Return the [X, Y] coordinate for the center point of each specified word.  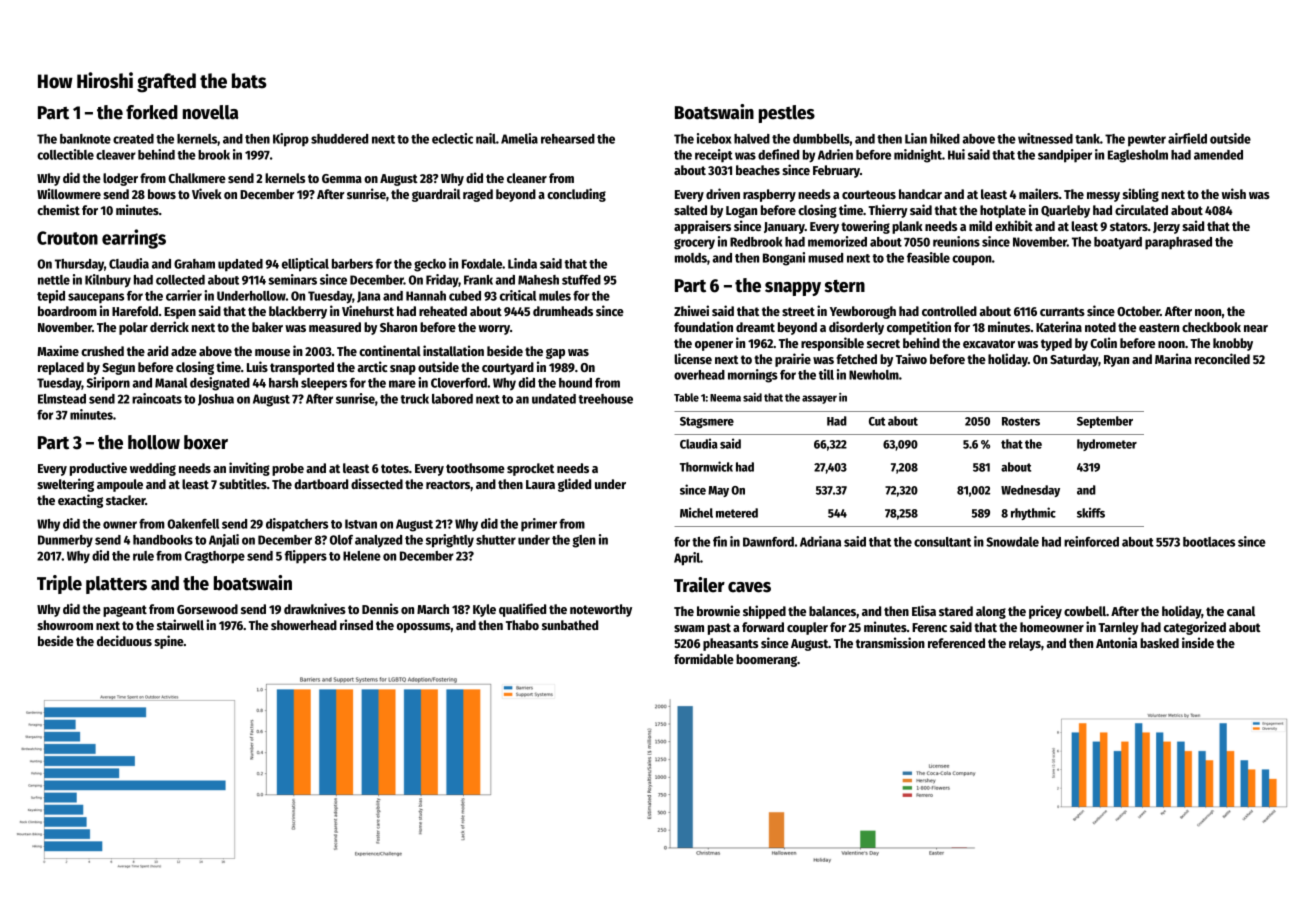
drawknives [315, 608]
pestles [787, 114]
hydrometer [1107, 445]
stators [1129, 226]
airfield [1187, 138]
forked [152, 112]
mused [825, 258]
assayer [819, 399]
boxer [206, 442]
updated [240, 265]
